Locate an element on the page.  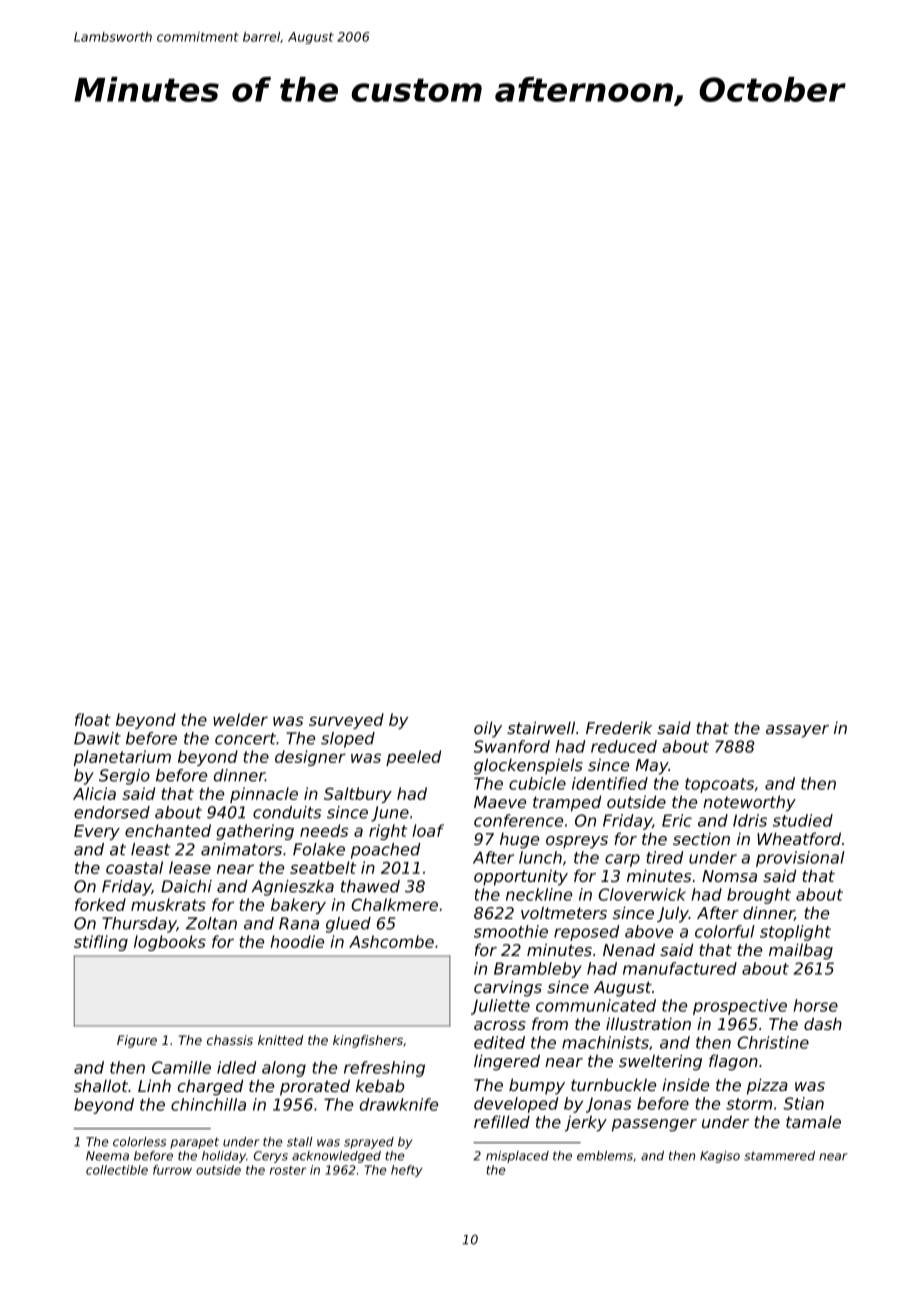
Wheatford is located at coordinates (799, 838).
